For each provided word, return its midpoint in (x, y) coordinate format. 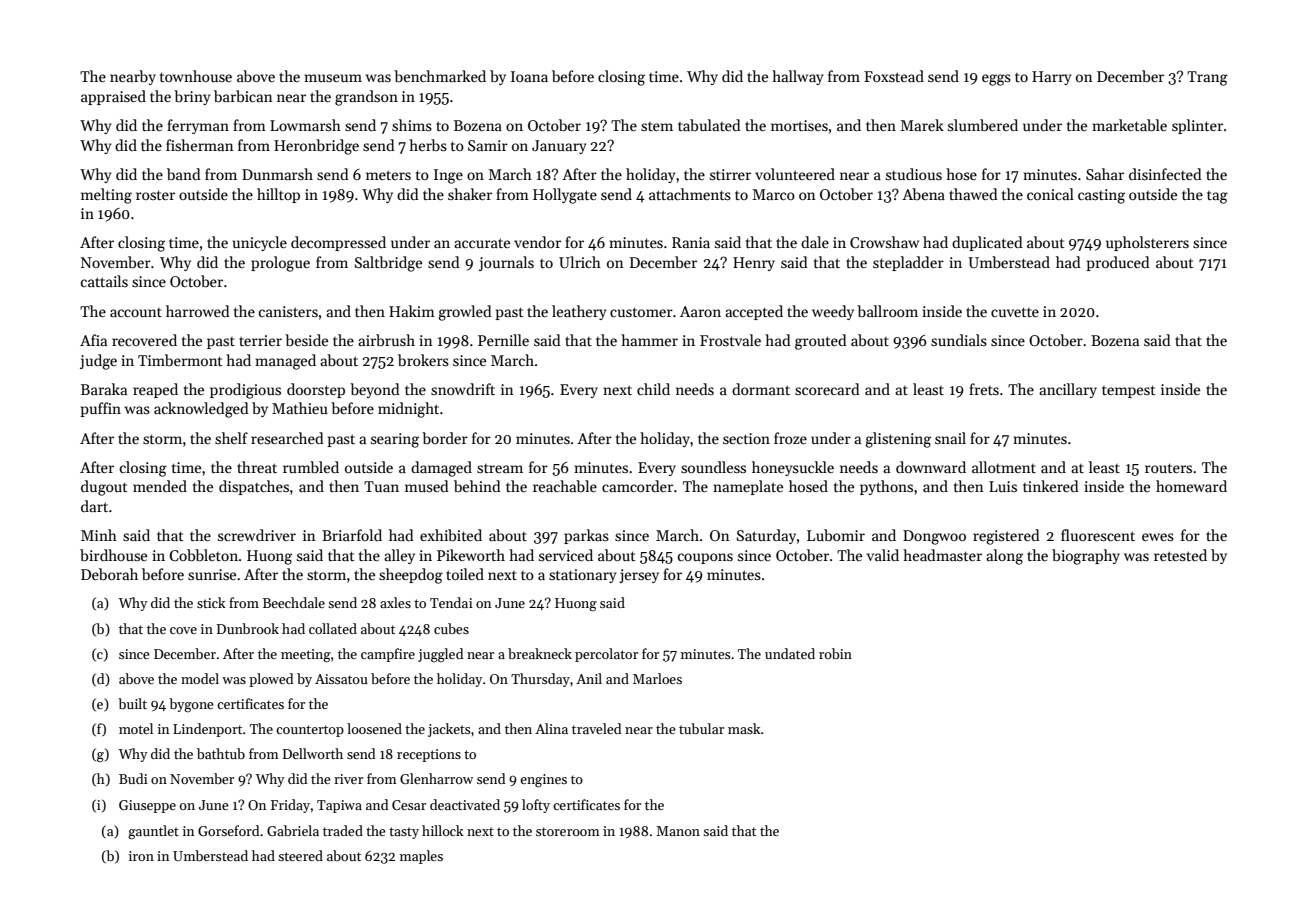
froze (790, 438)
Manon (678, 831)
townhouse (196, 76)
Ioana (529, 76)
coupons (705, 558)
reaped (155, 390)
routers (1168, 468)
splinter (1197, 126)
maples (421, 857)
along (1004, 557)
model (200, 678)
